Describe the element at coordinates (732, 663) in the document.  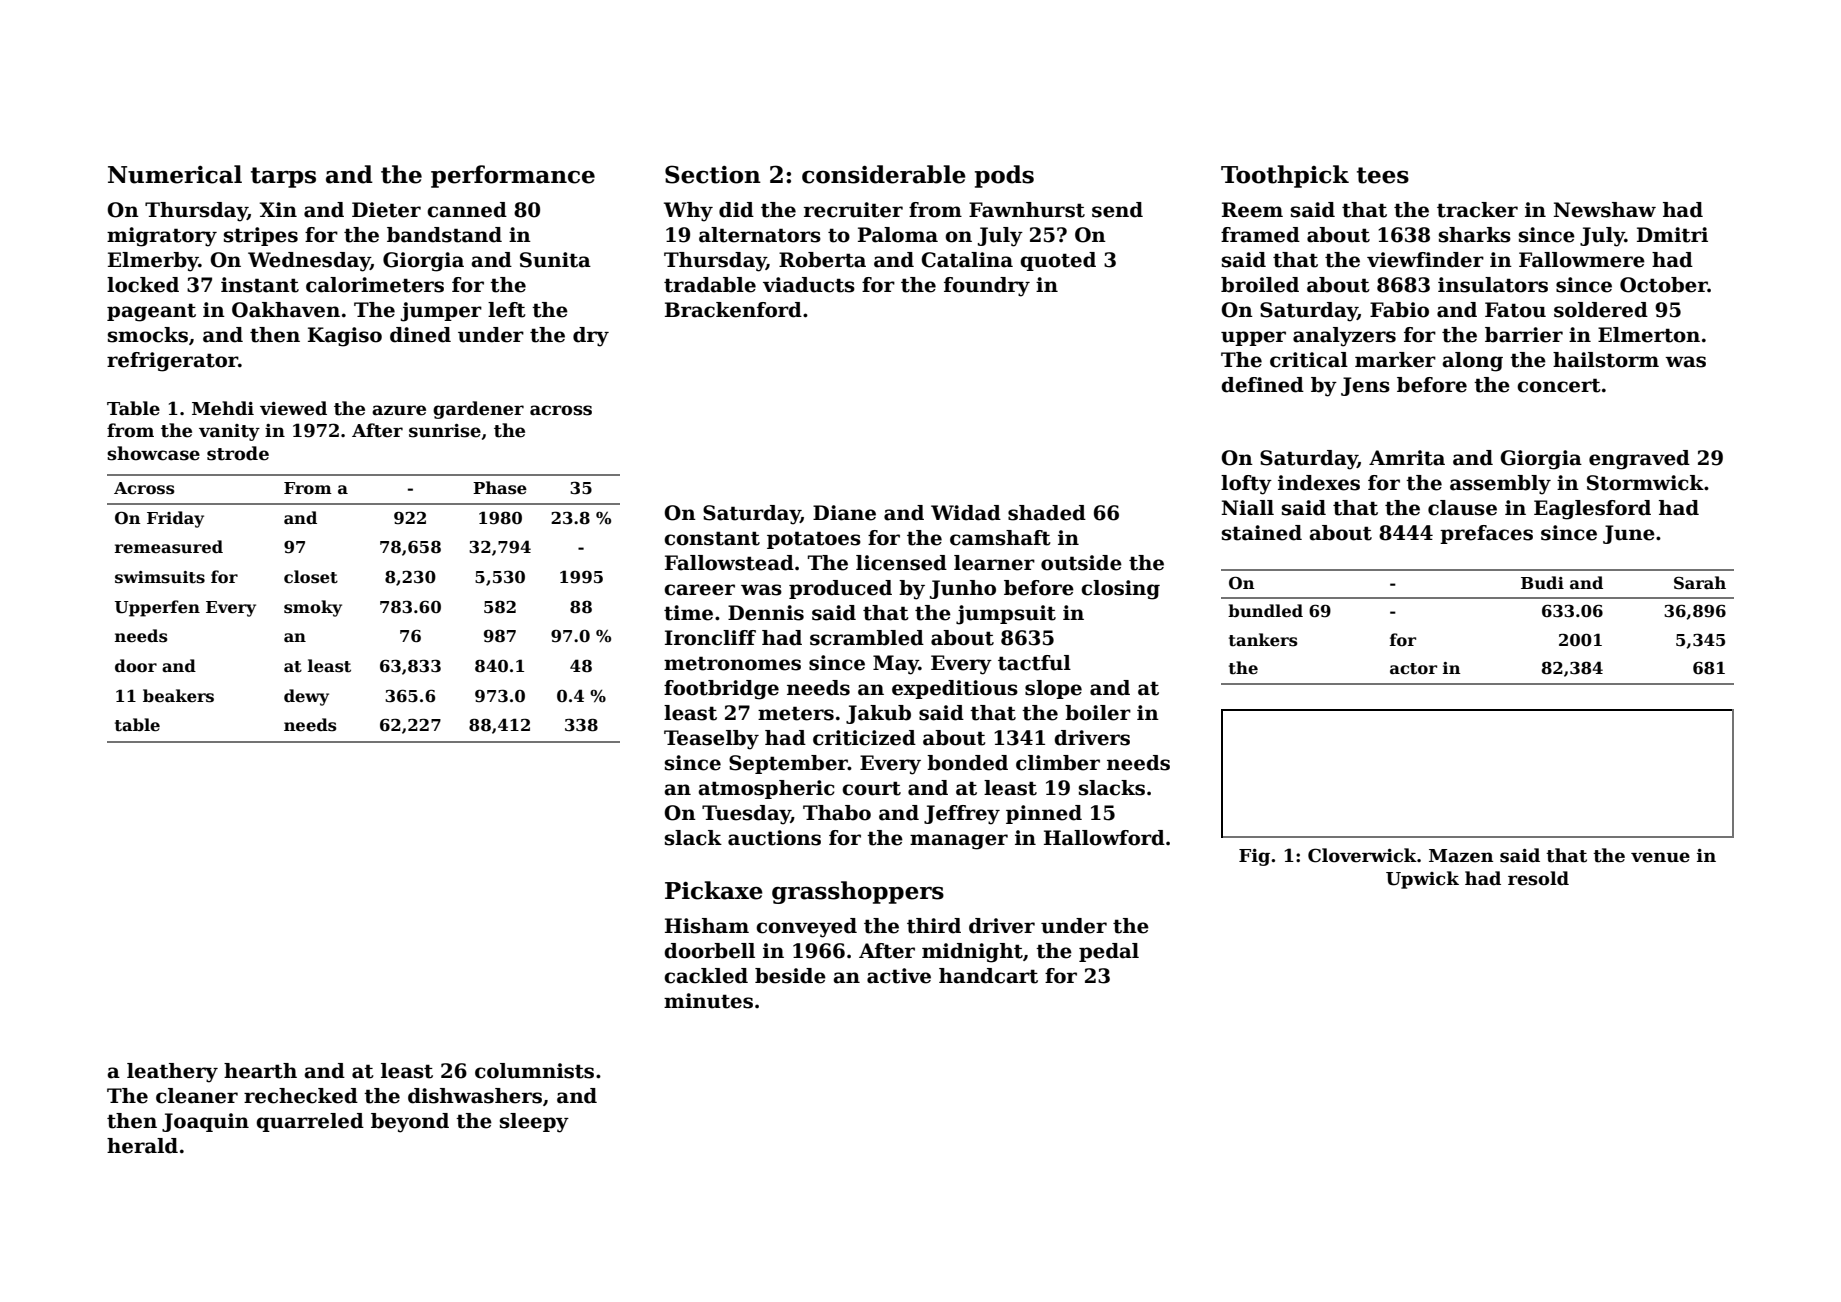
I see `metronomes` at that location.
